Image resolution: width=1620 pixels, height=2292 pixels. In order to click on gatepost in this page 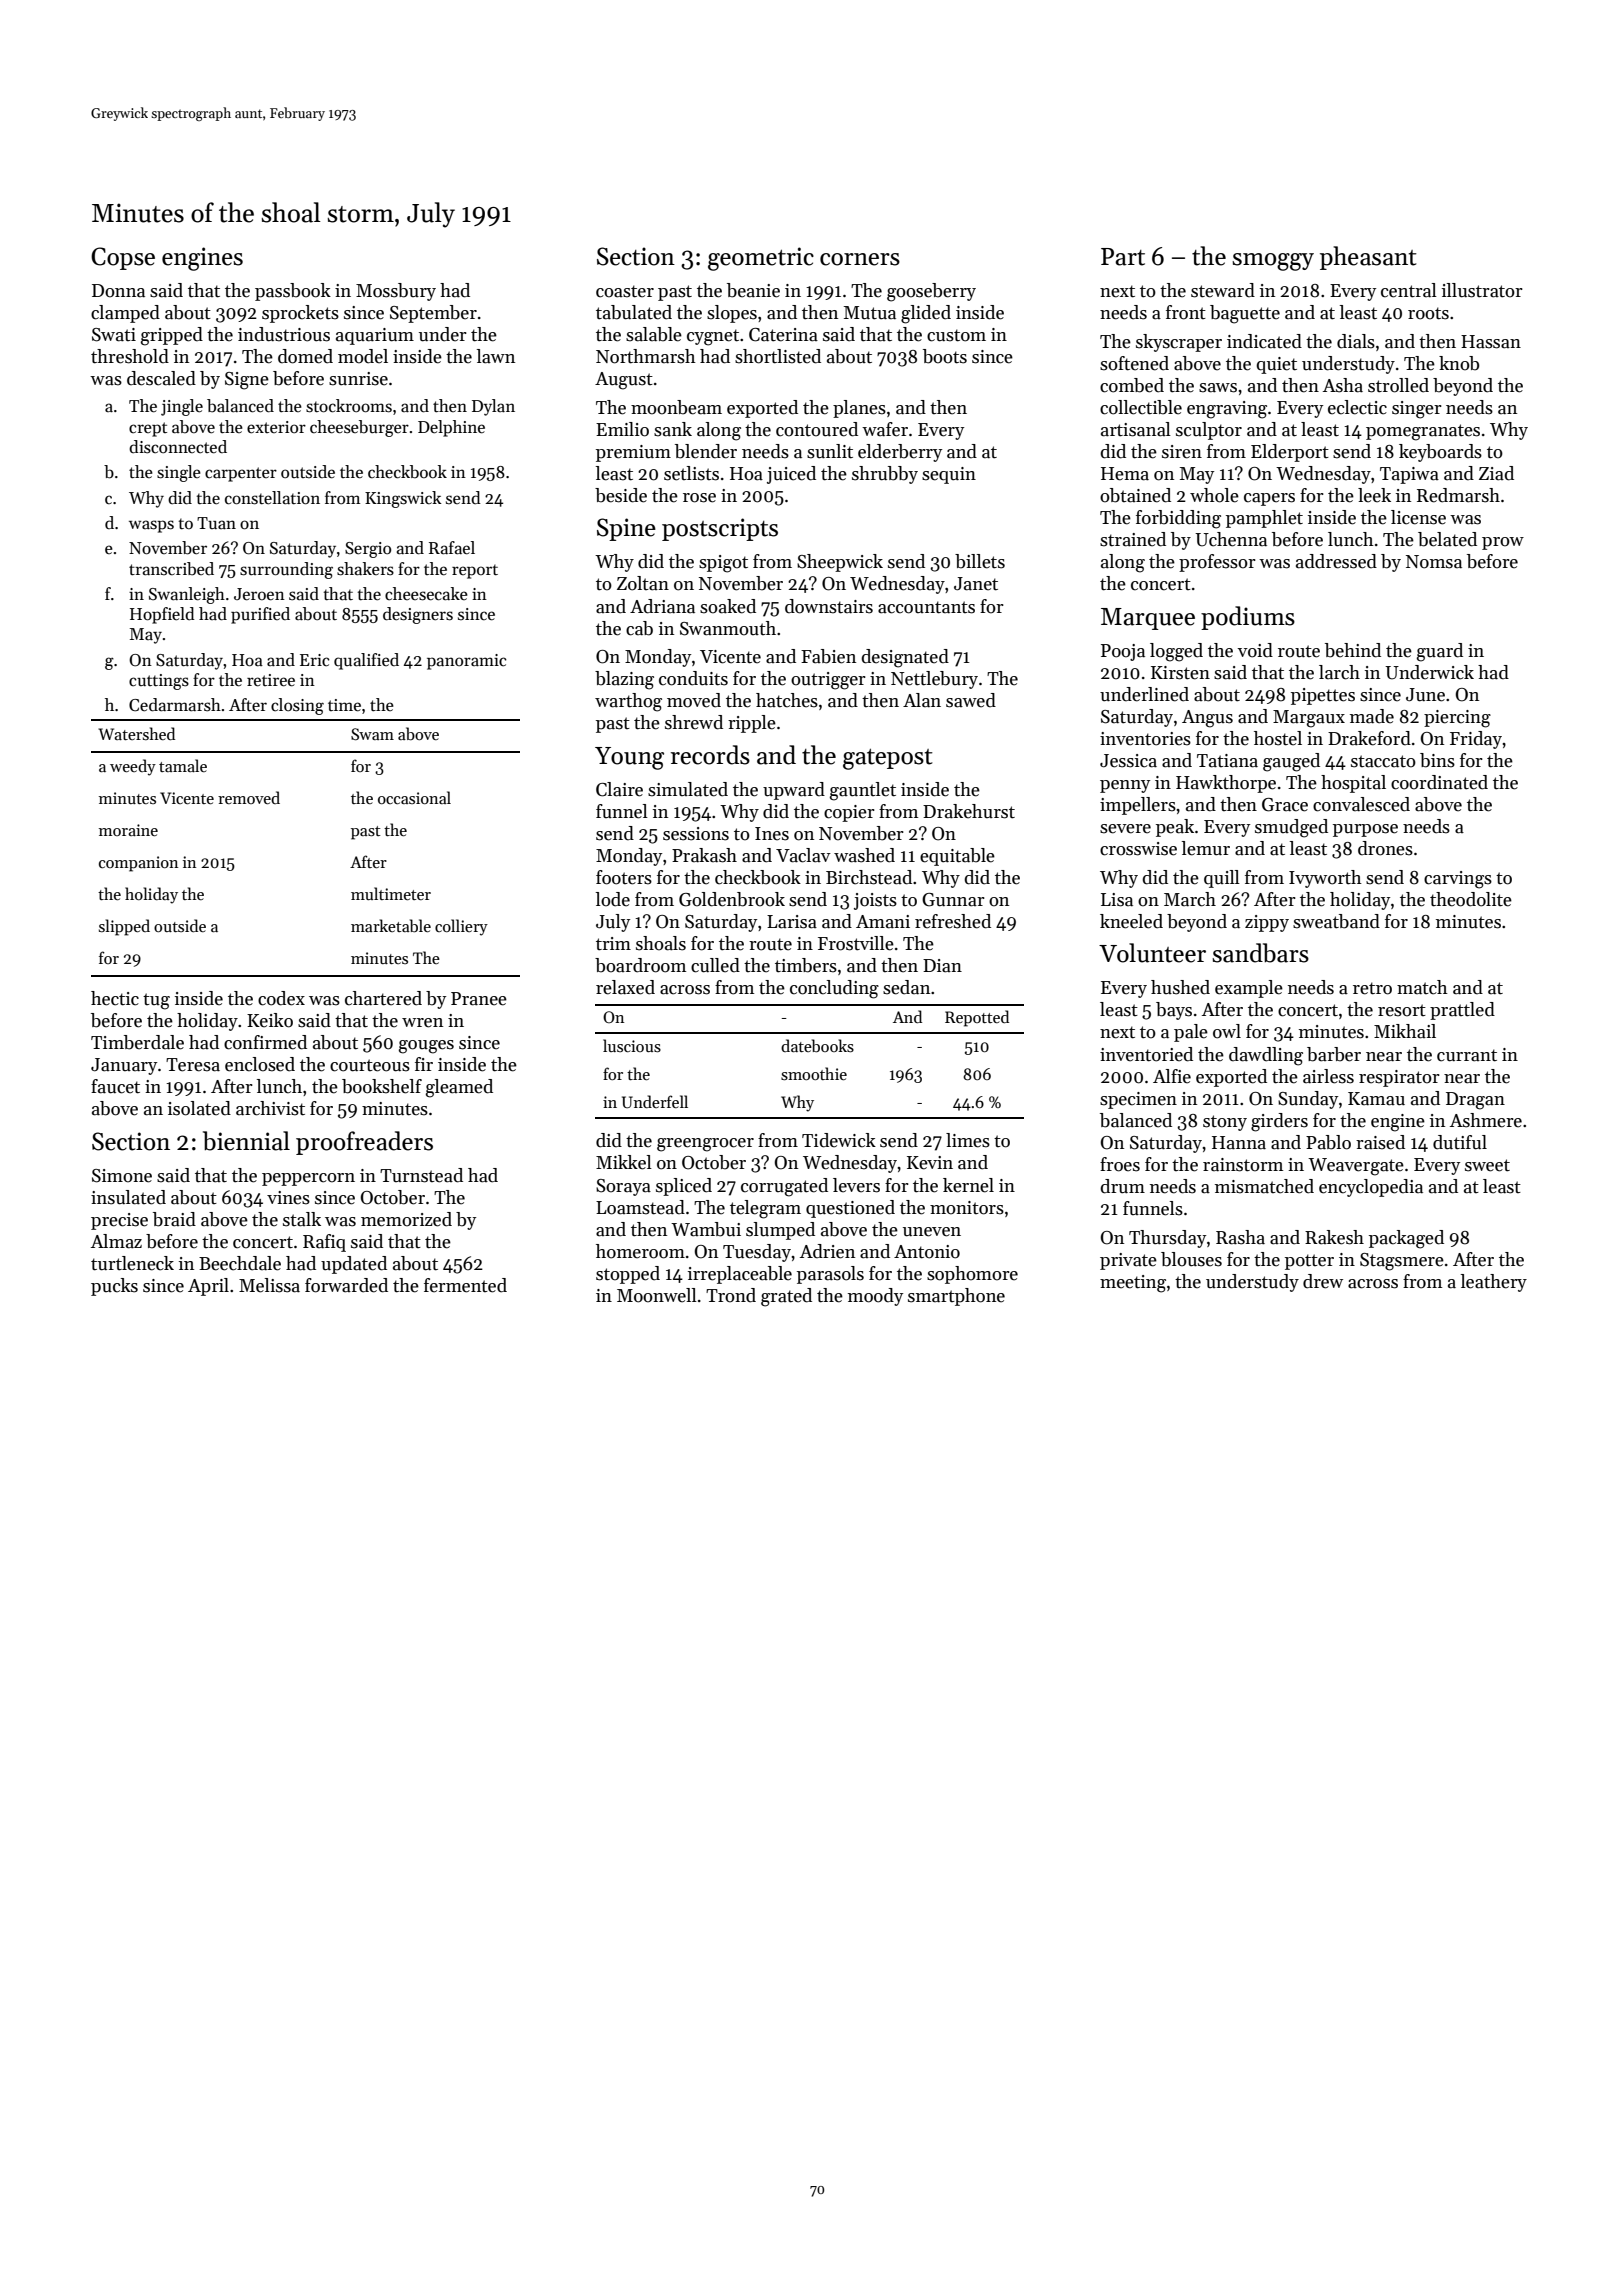, I will do `click(888, 759)`.
